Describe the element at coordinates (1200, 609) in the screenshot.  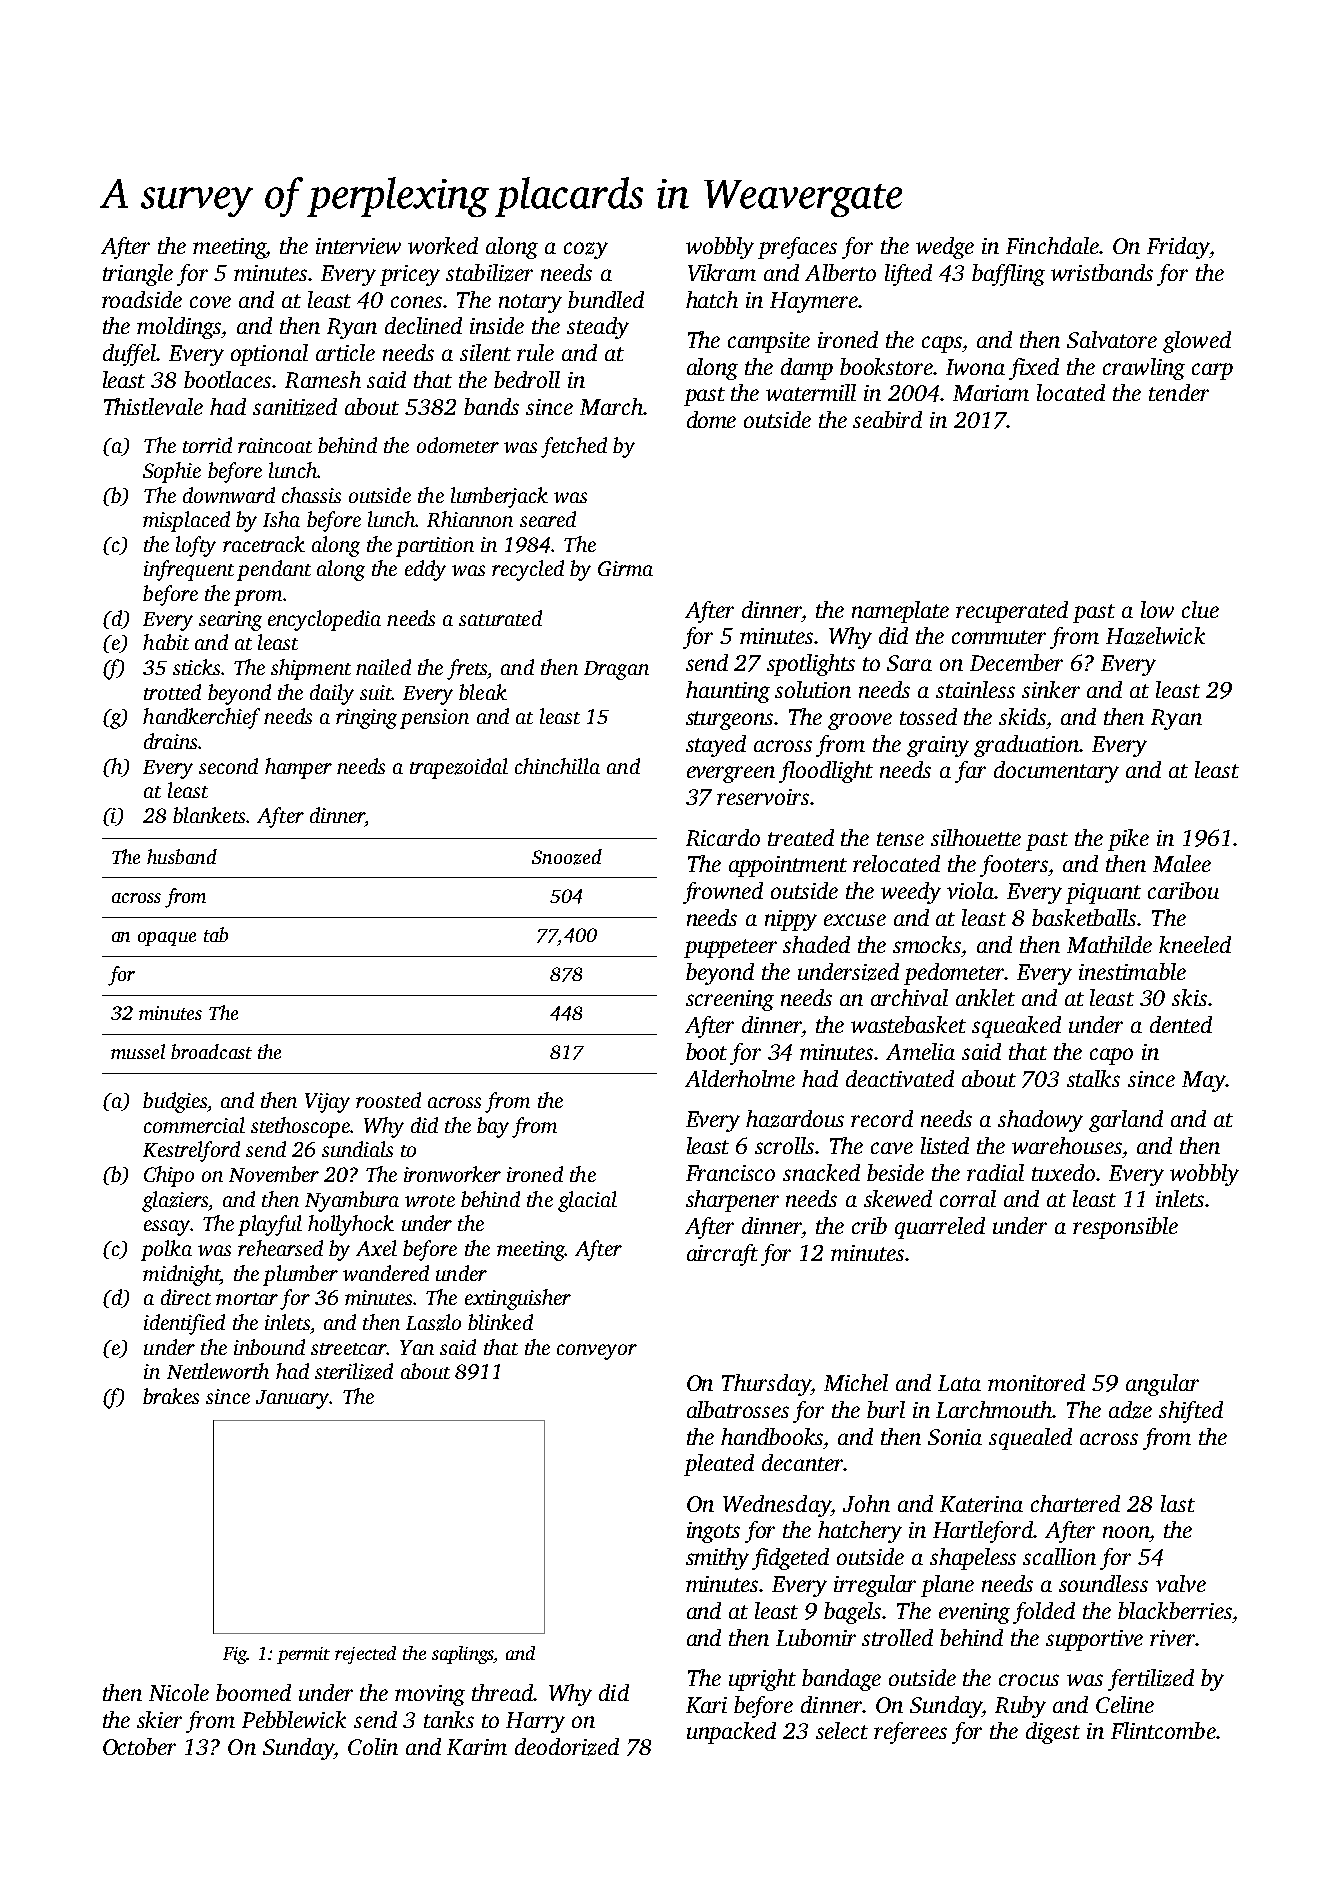
I see `clue` at that location.
